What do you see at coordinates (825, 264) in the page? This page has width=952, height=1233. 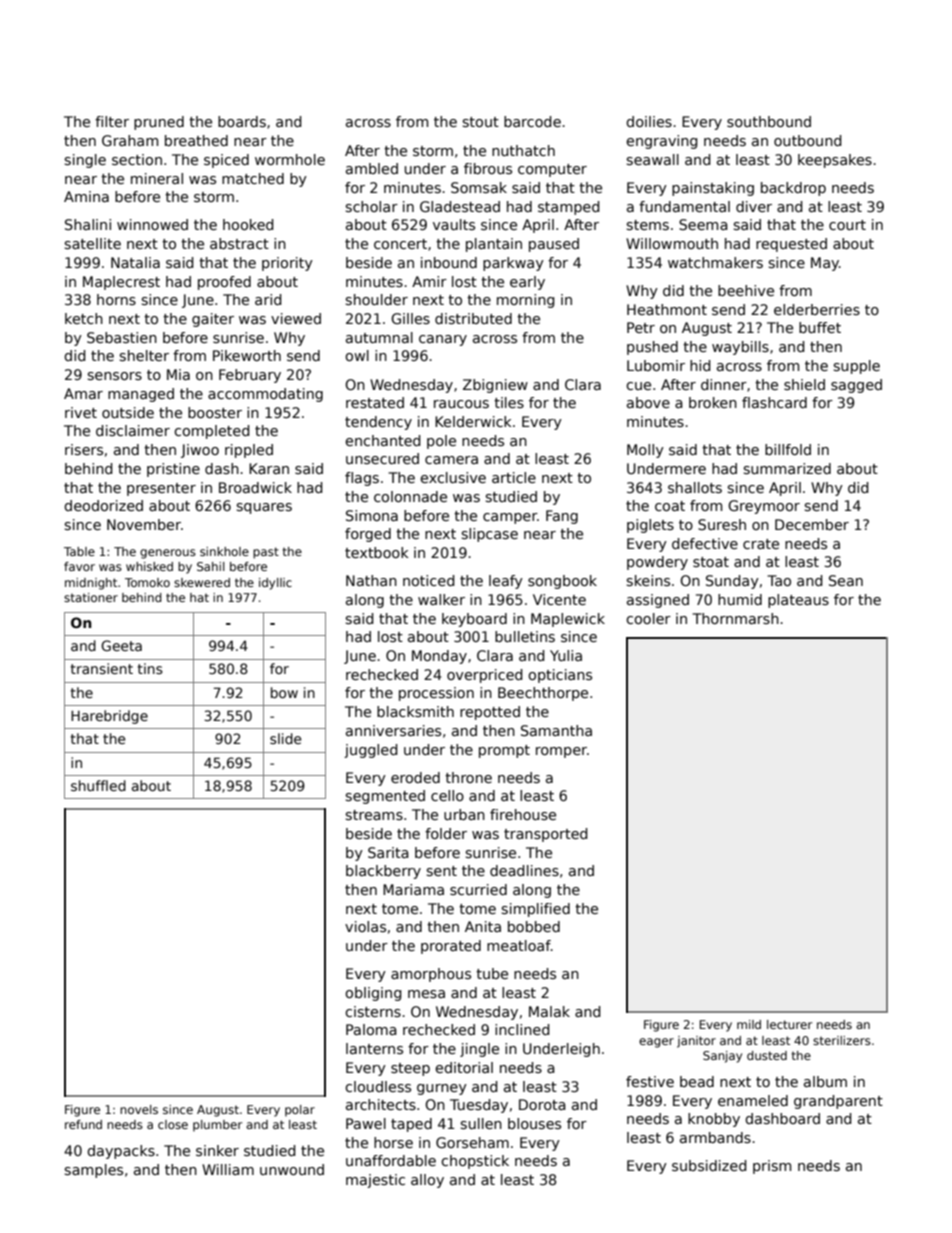 I see `May` at bounding box center [825, 264].
